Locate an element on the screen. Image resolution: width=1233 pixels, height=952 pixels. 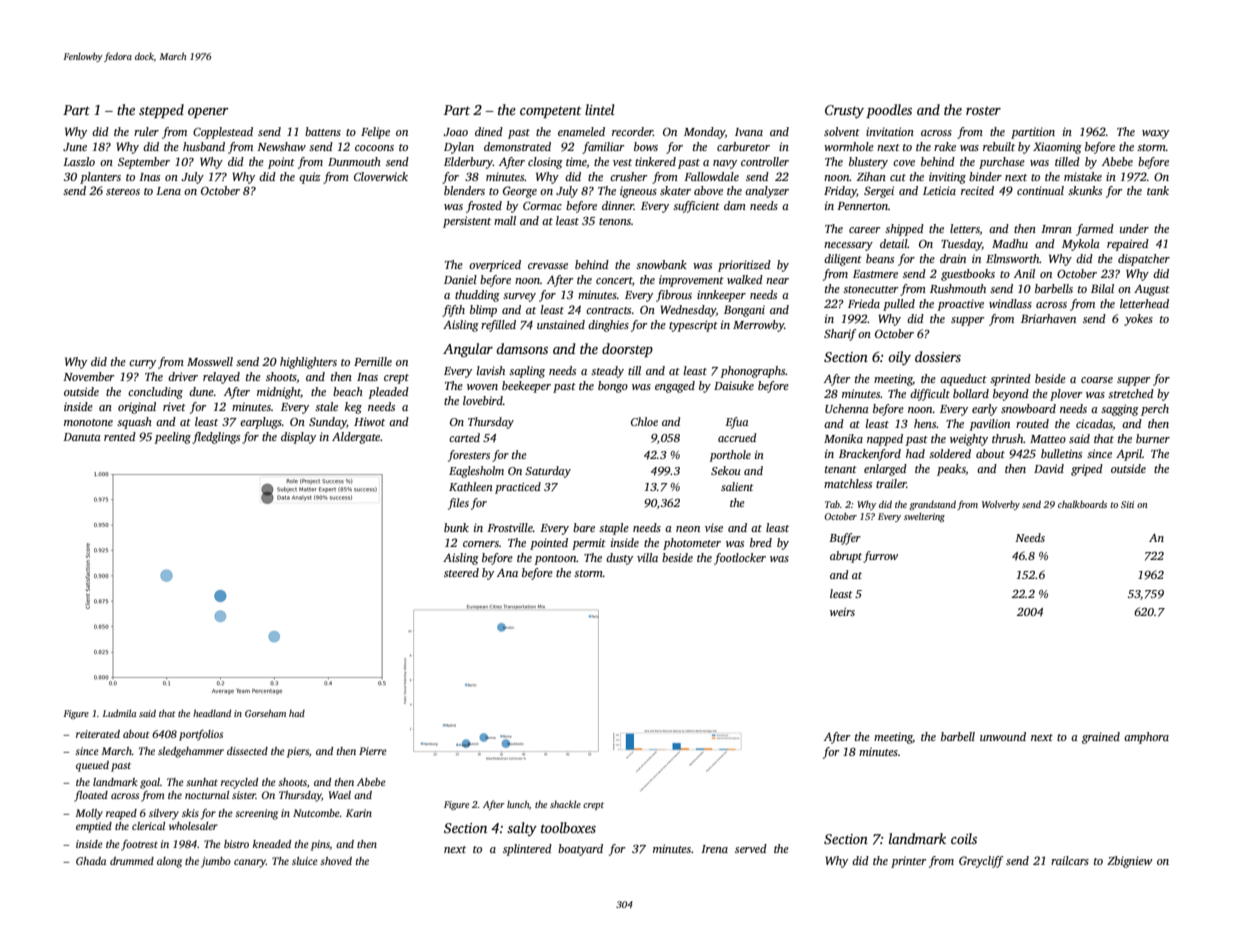
Chloe is located at coordinates (644, 421).
